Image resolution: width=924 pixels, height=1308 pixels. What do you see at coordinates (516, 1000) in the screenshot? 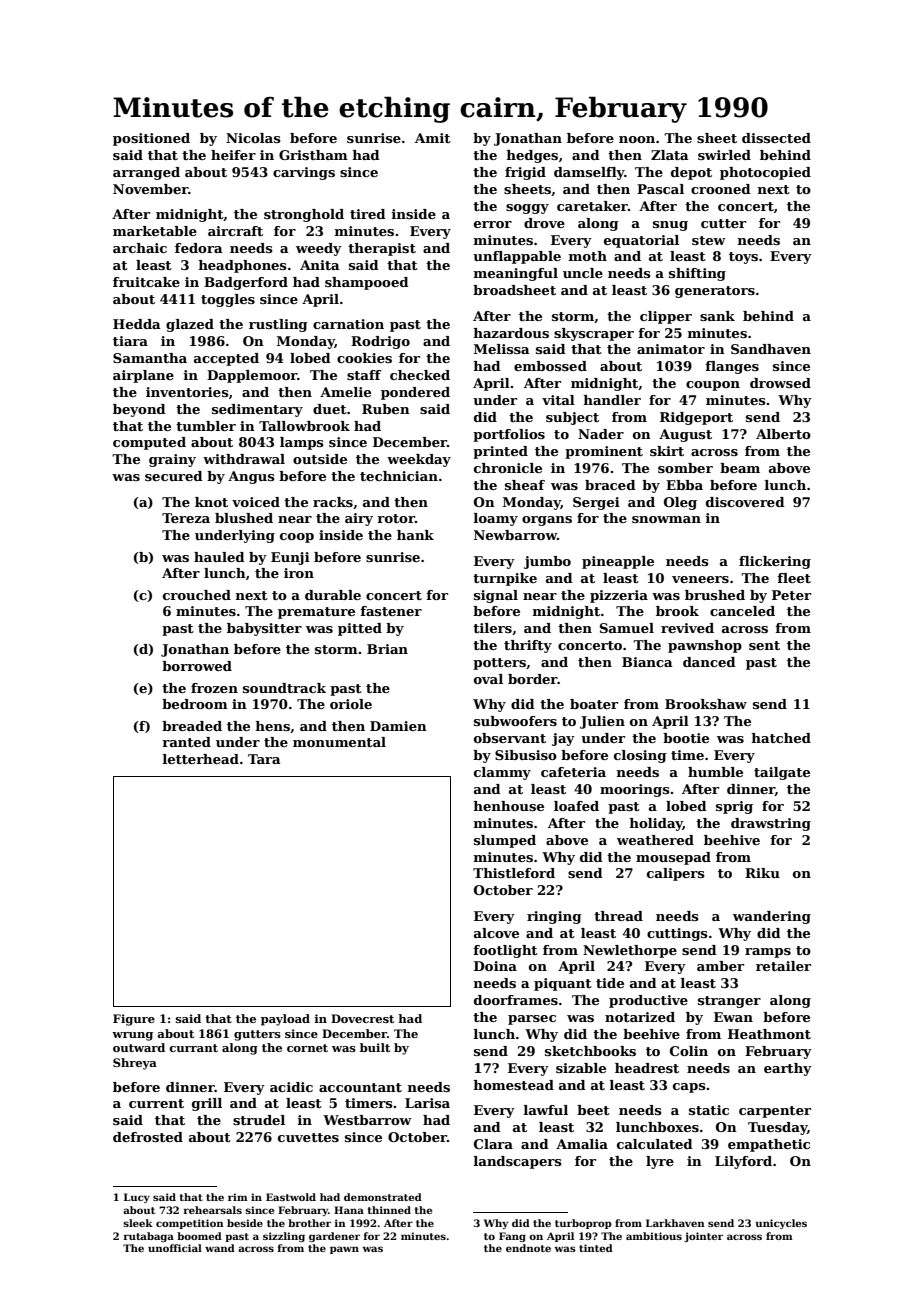
I see `doorframes` at bounding box center [516, 1000].
